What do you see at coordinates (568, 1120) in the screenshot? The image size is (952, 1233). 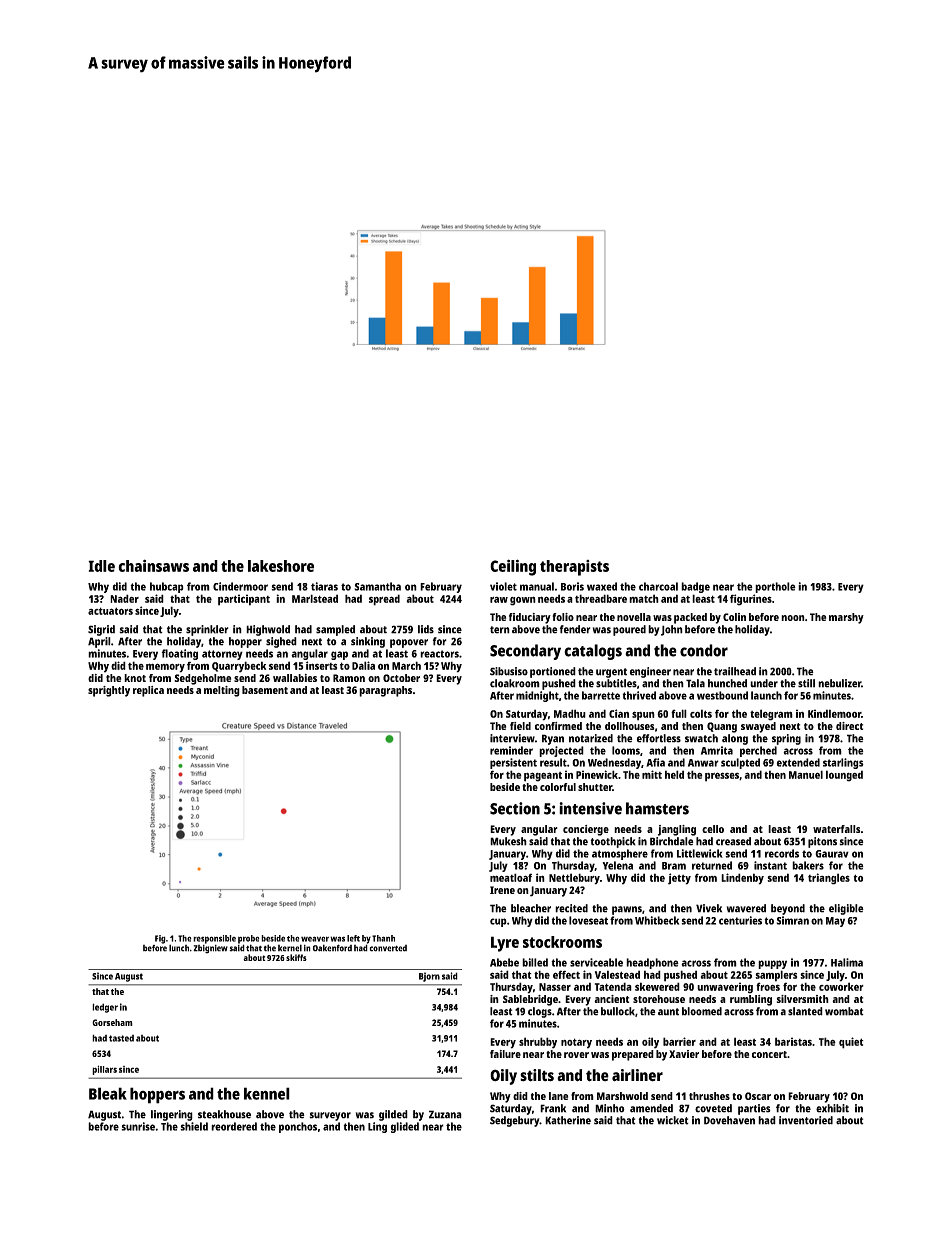 I see `Katherine` at bounding box center [568, 1120].
